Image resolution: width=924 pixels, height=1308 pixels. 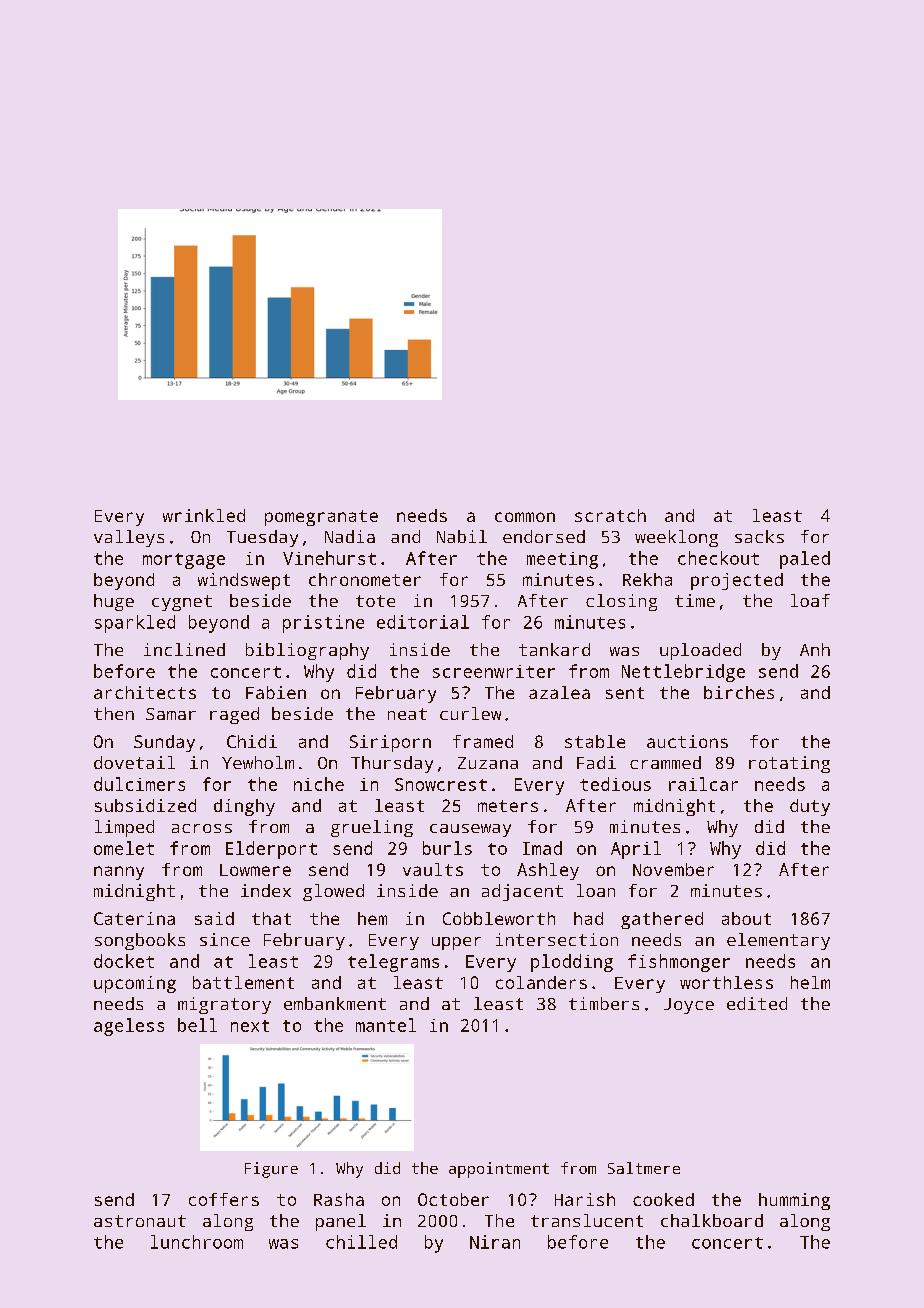 I want to click on Fabien, so click(x=276, y=692).
